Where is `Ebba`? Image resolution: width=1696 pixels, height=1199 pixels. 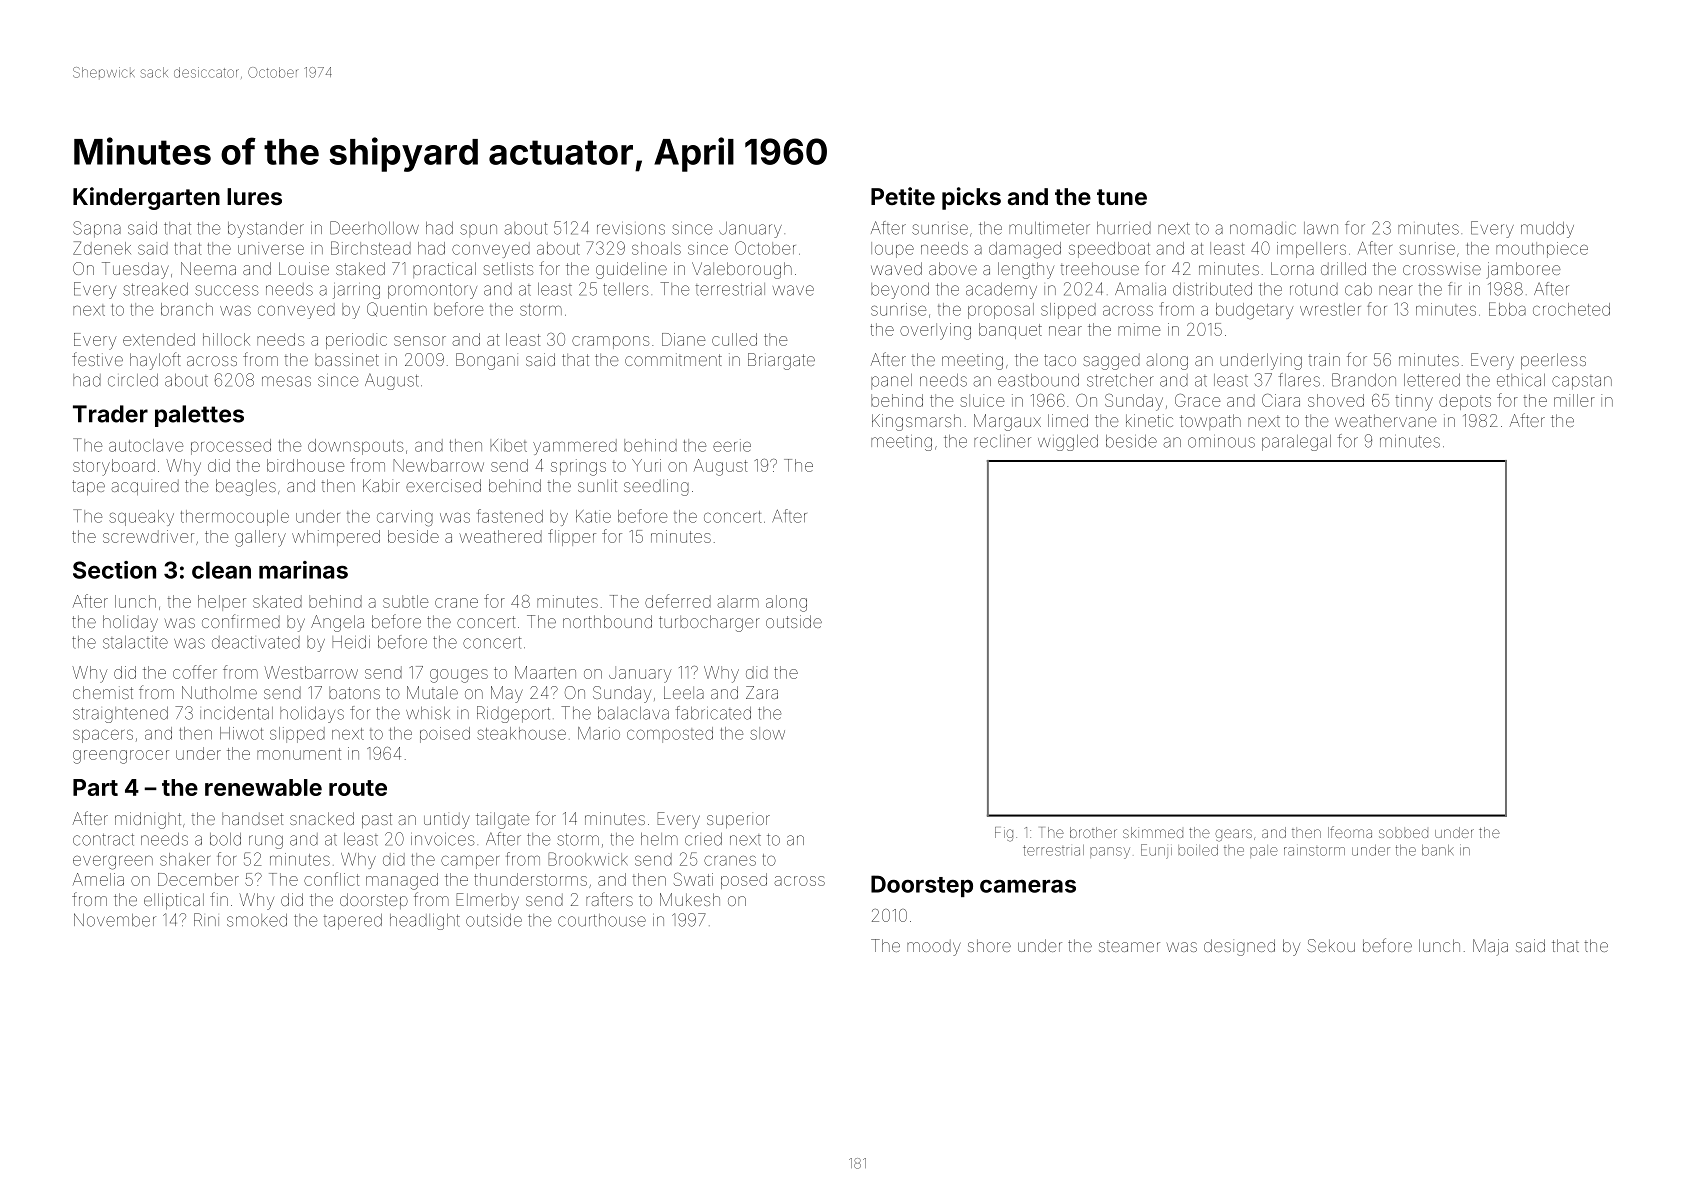 Ebba is located at coordinates (1507, 309).
